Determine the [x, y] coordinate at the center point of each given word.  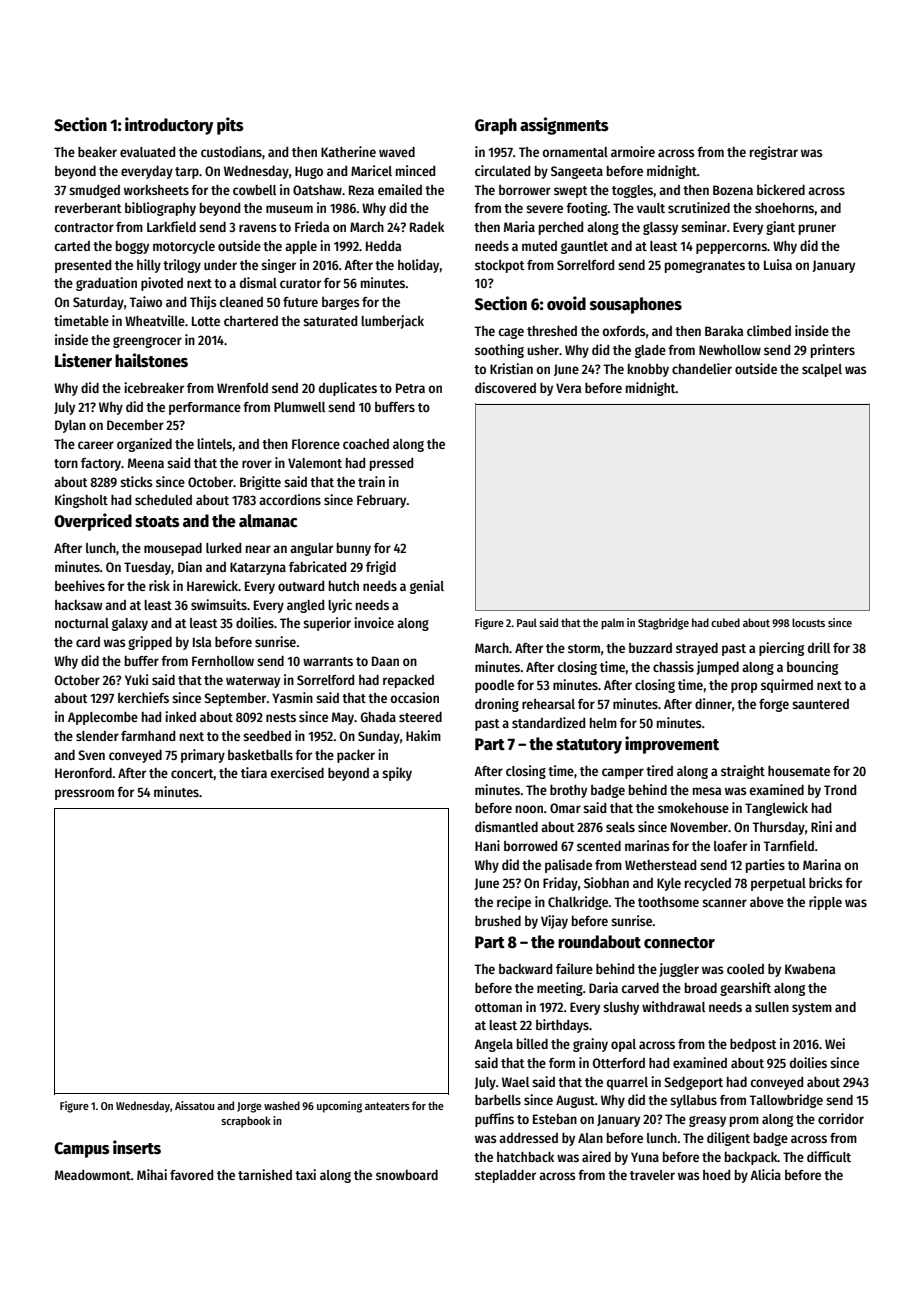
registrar [774, 153]
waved [397, 152]
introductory [169, 126]
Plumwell [299, 407]
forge [774, 705]
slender [97, 736]
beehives [80, 585]
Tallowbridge [786, 1101]
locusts [808, 622]
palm [612, 624]
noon [529, 809]
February [381, 501]
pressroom [84, 794]
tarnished [265, 1174]
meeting [560, 989]
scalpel [822, 370]
